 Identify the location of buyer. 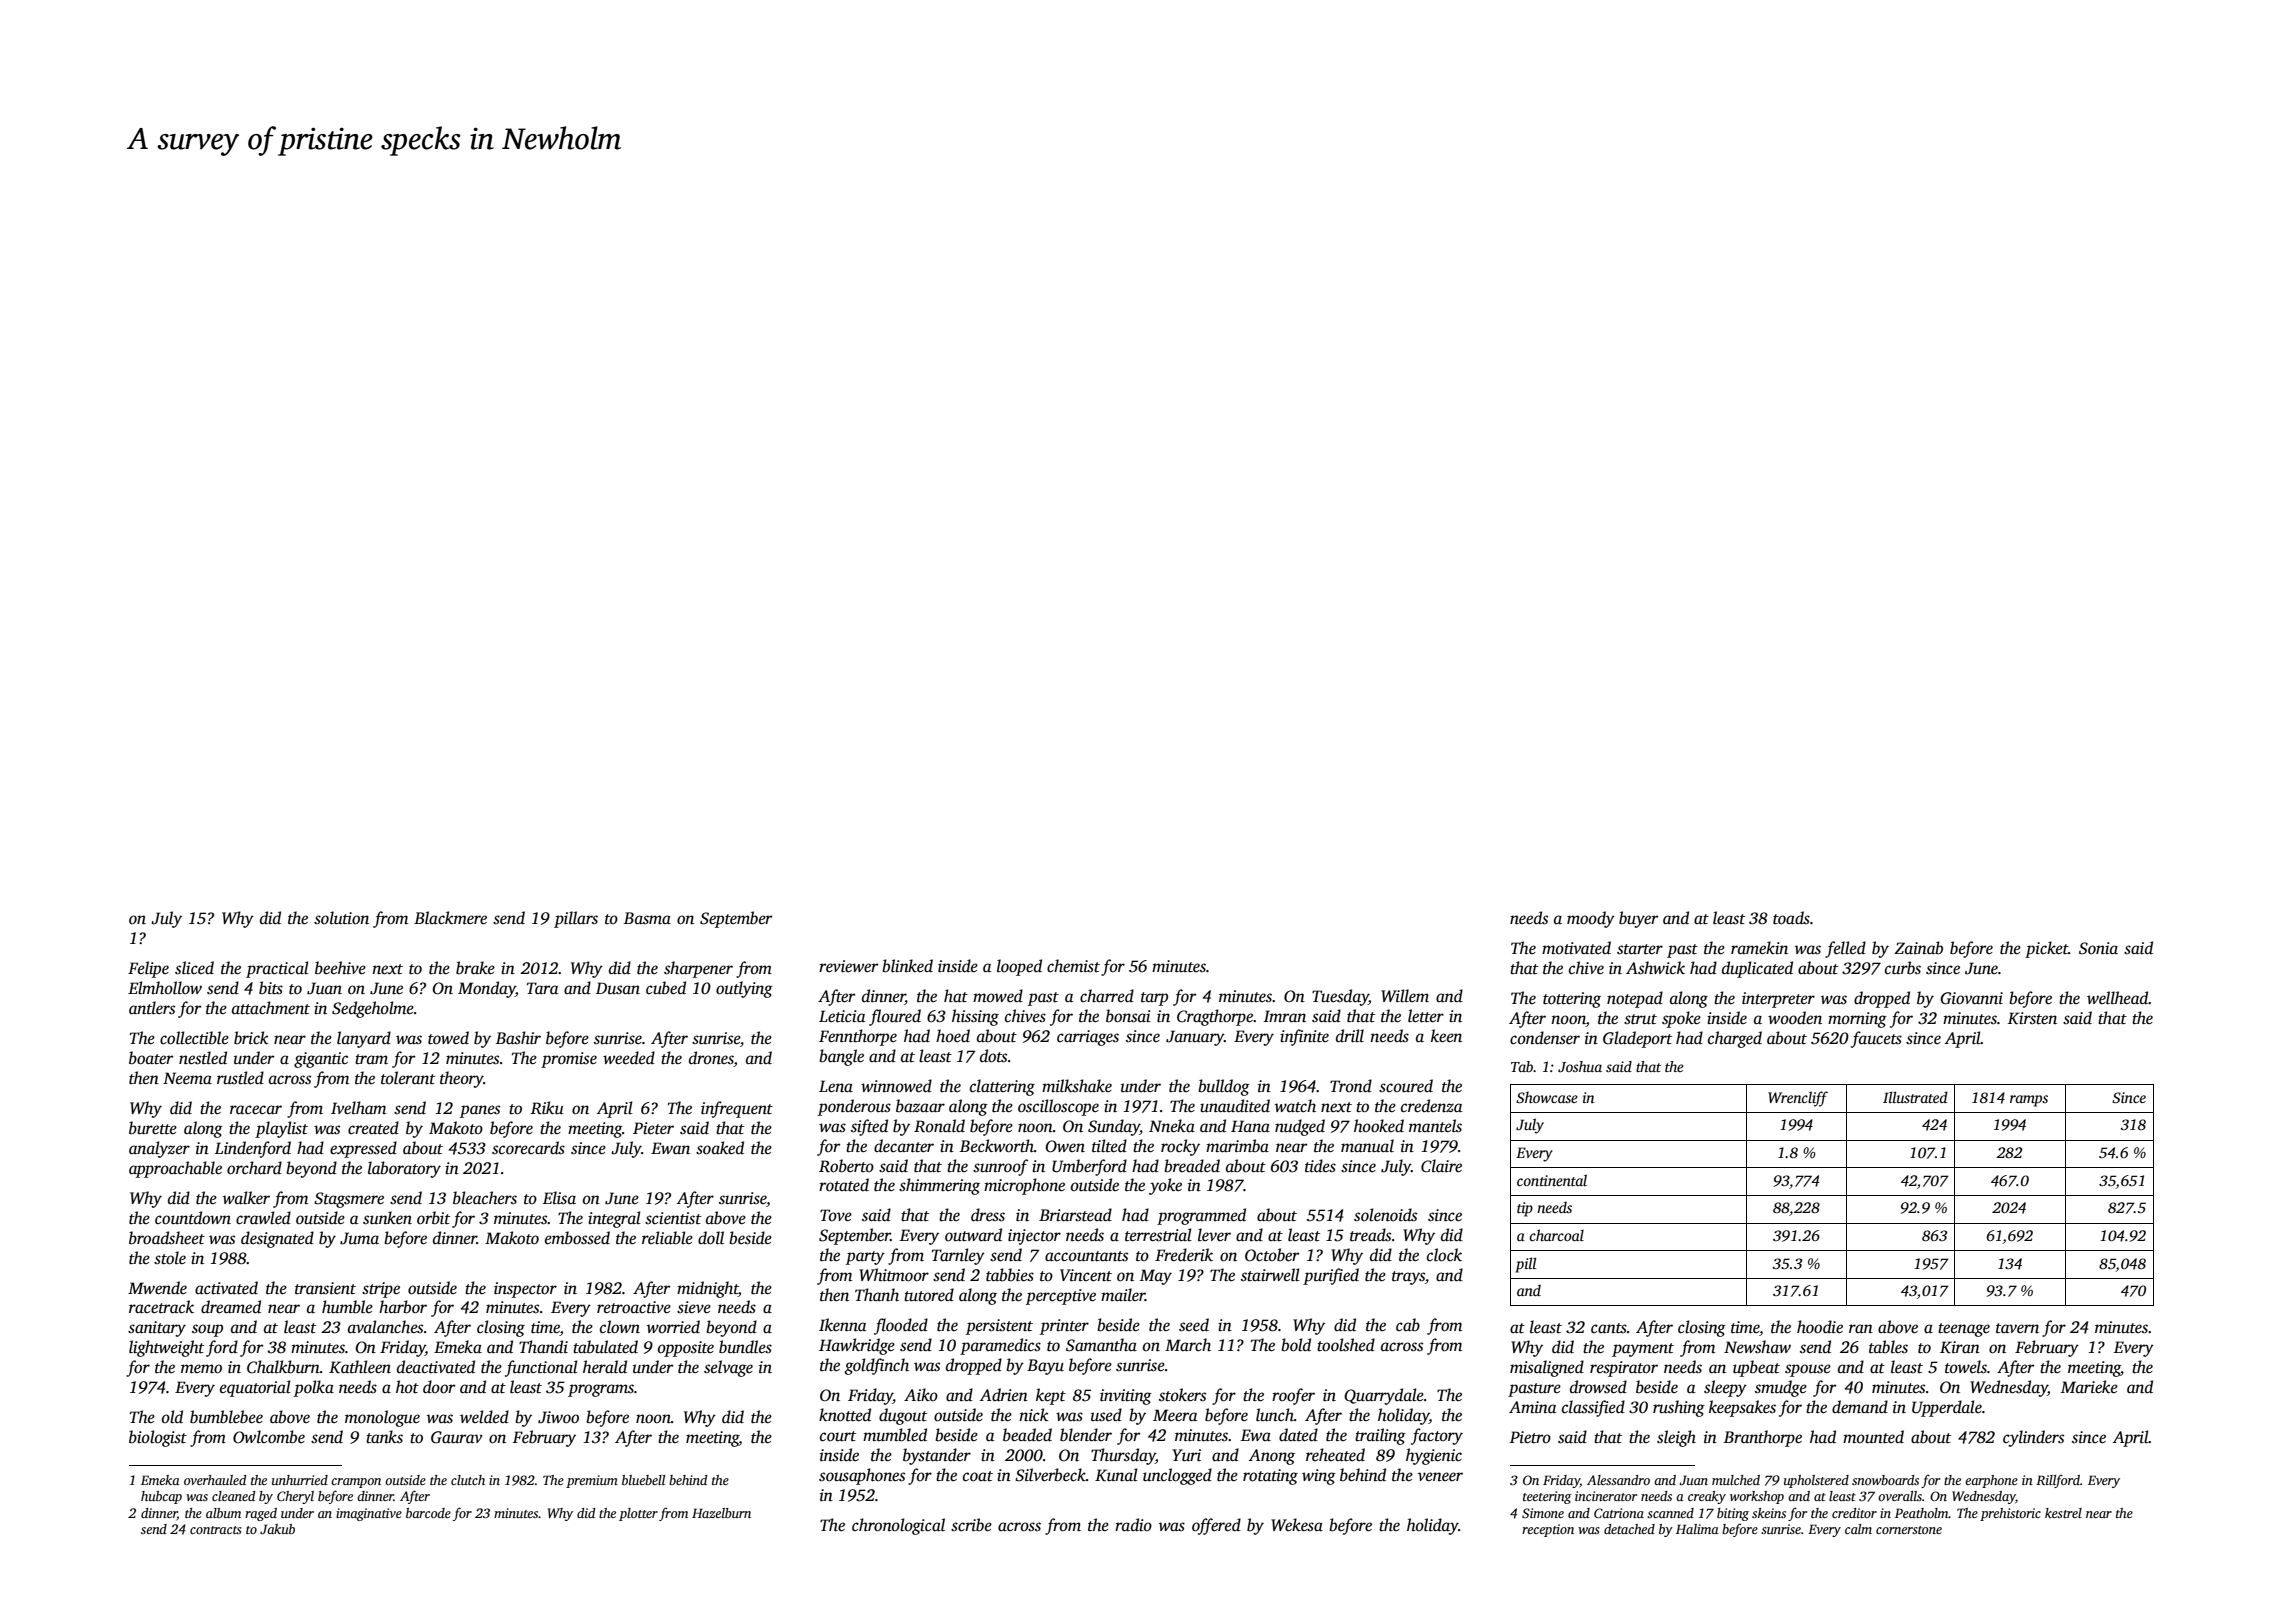
(1638, 919).
